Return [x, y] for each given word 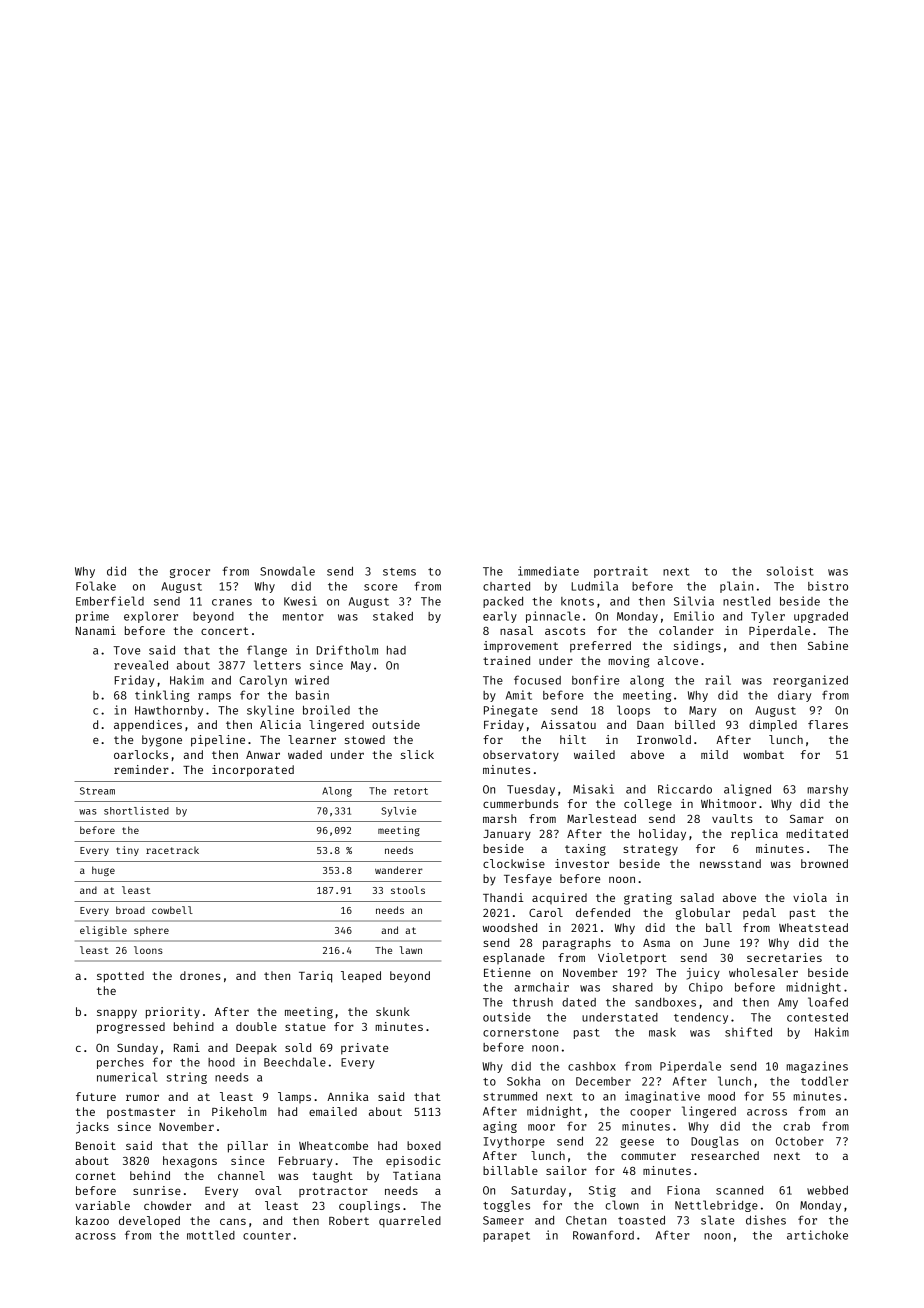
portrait [621, 572]
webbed [827, 1190]
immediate [548, 571]
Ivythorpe [514, 1142]
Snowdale [287, 571]
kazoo [92, 1220]
